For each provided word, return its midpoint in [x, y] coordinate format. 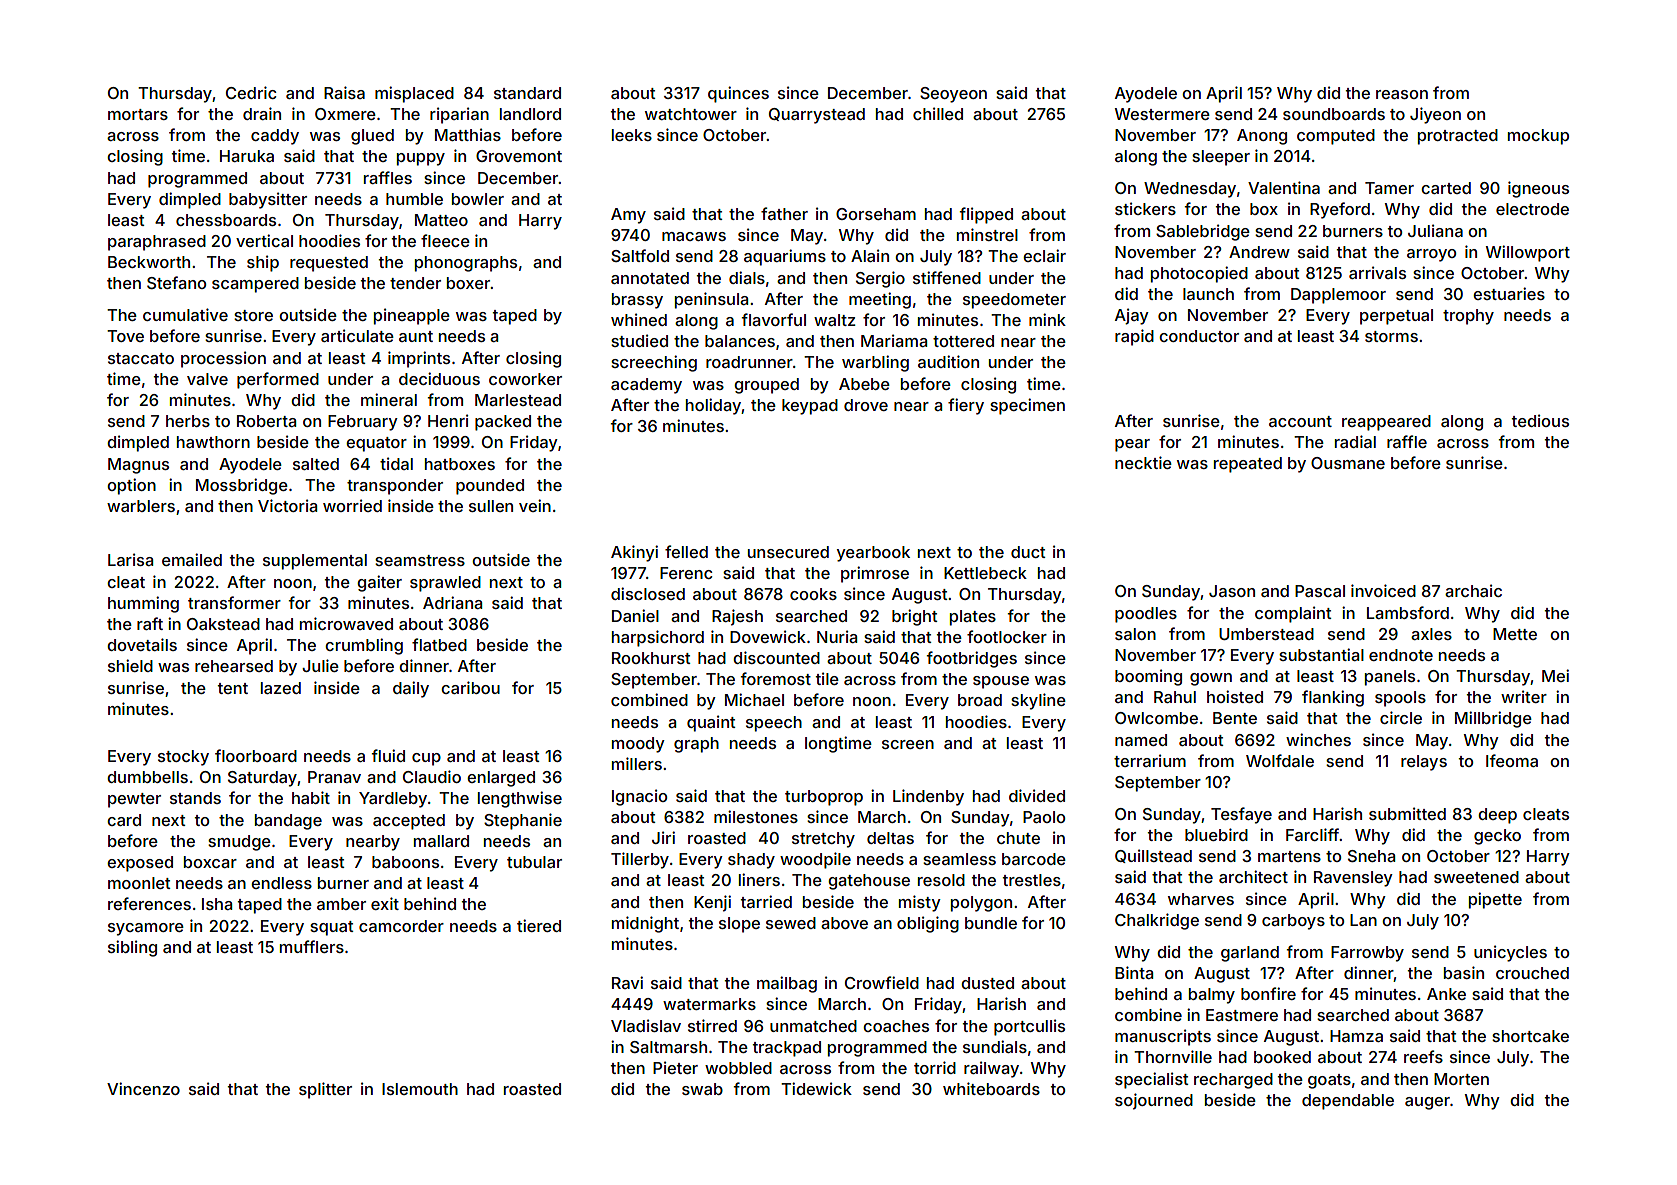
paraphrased [157, 243]
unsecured [788, 552]
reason [1402, 94]
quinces [738, 94]
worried [352, 505]
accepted [409, 822]
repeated [1248, 465]
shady [751, 861]
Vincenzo [143, 1088]
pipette [1495, 900]
